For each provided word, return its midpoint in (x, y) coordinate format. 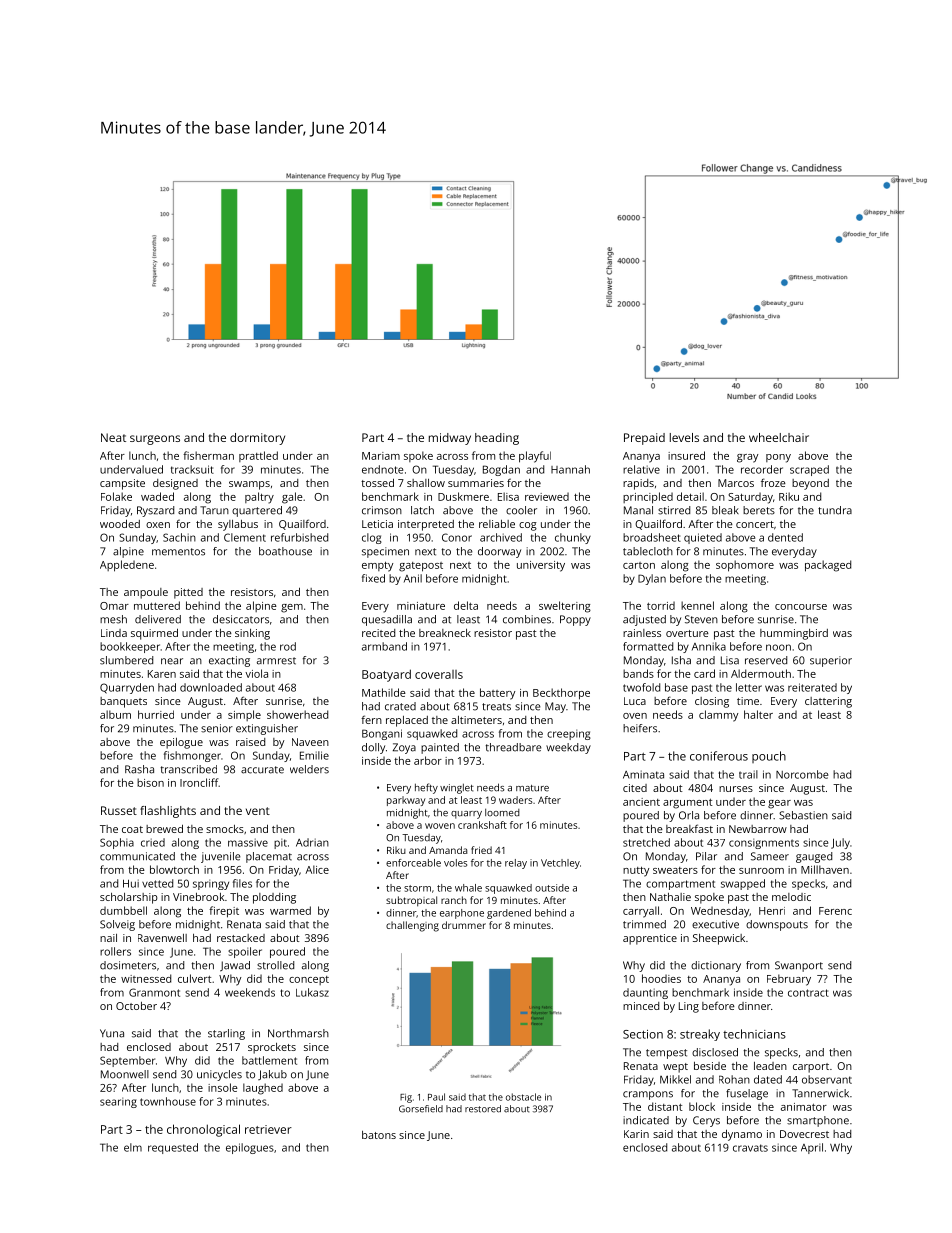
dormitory (257, 439)
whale (468, 888)
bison (150, 782)
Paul (436, 1097)
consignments (764, 843)
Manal (638, 510)
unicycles (219, 1075)
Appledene (127, 566)
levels (684, 437)
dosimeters (128, 965)
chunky (573, 538)
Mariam (381, 456)
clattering (828, 702)
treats (496, 707)
